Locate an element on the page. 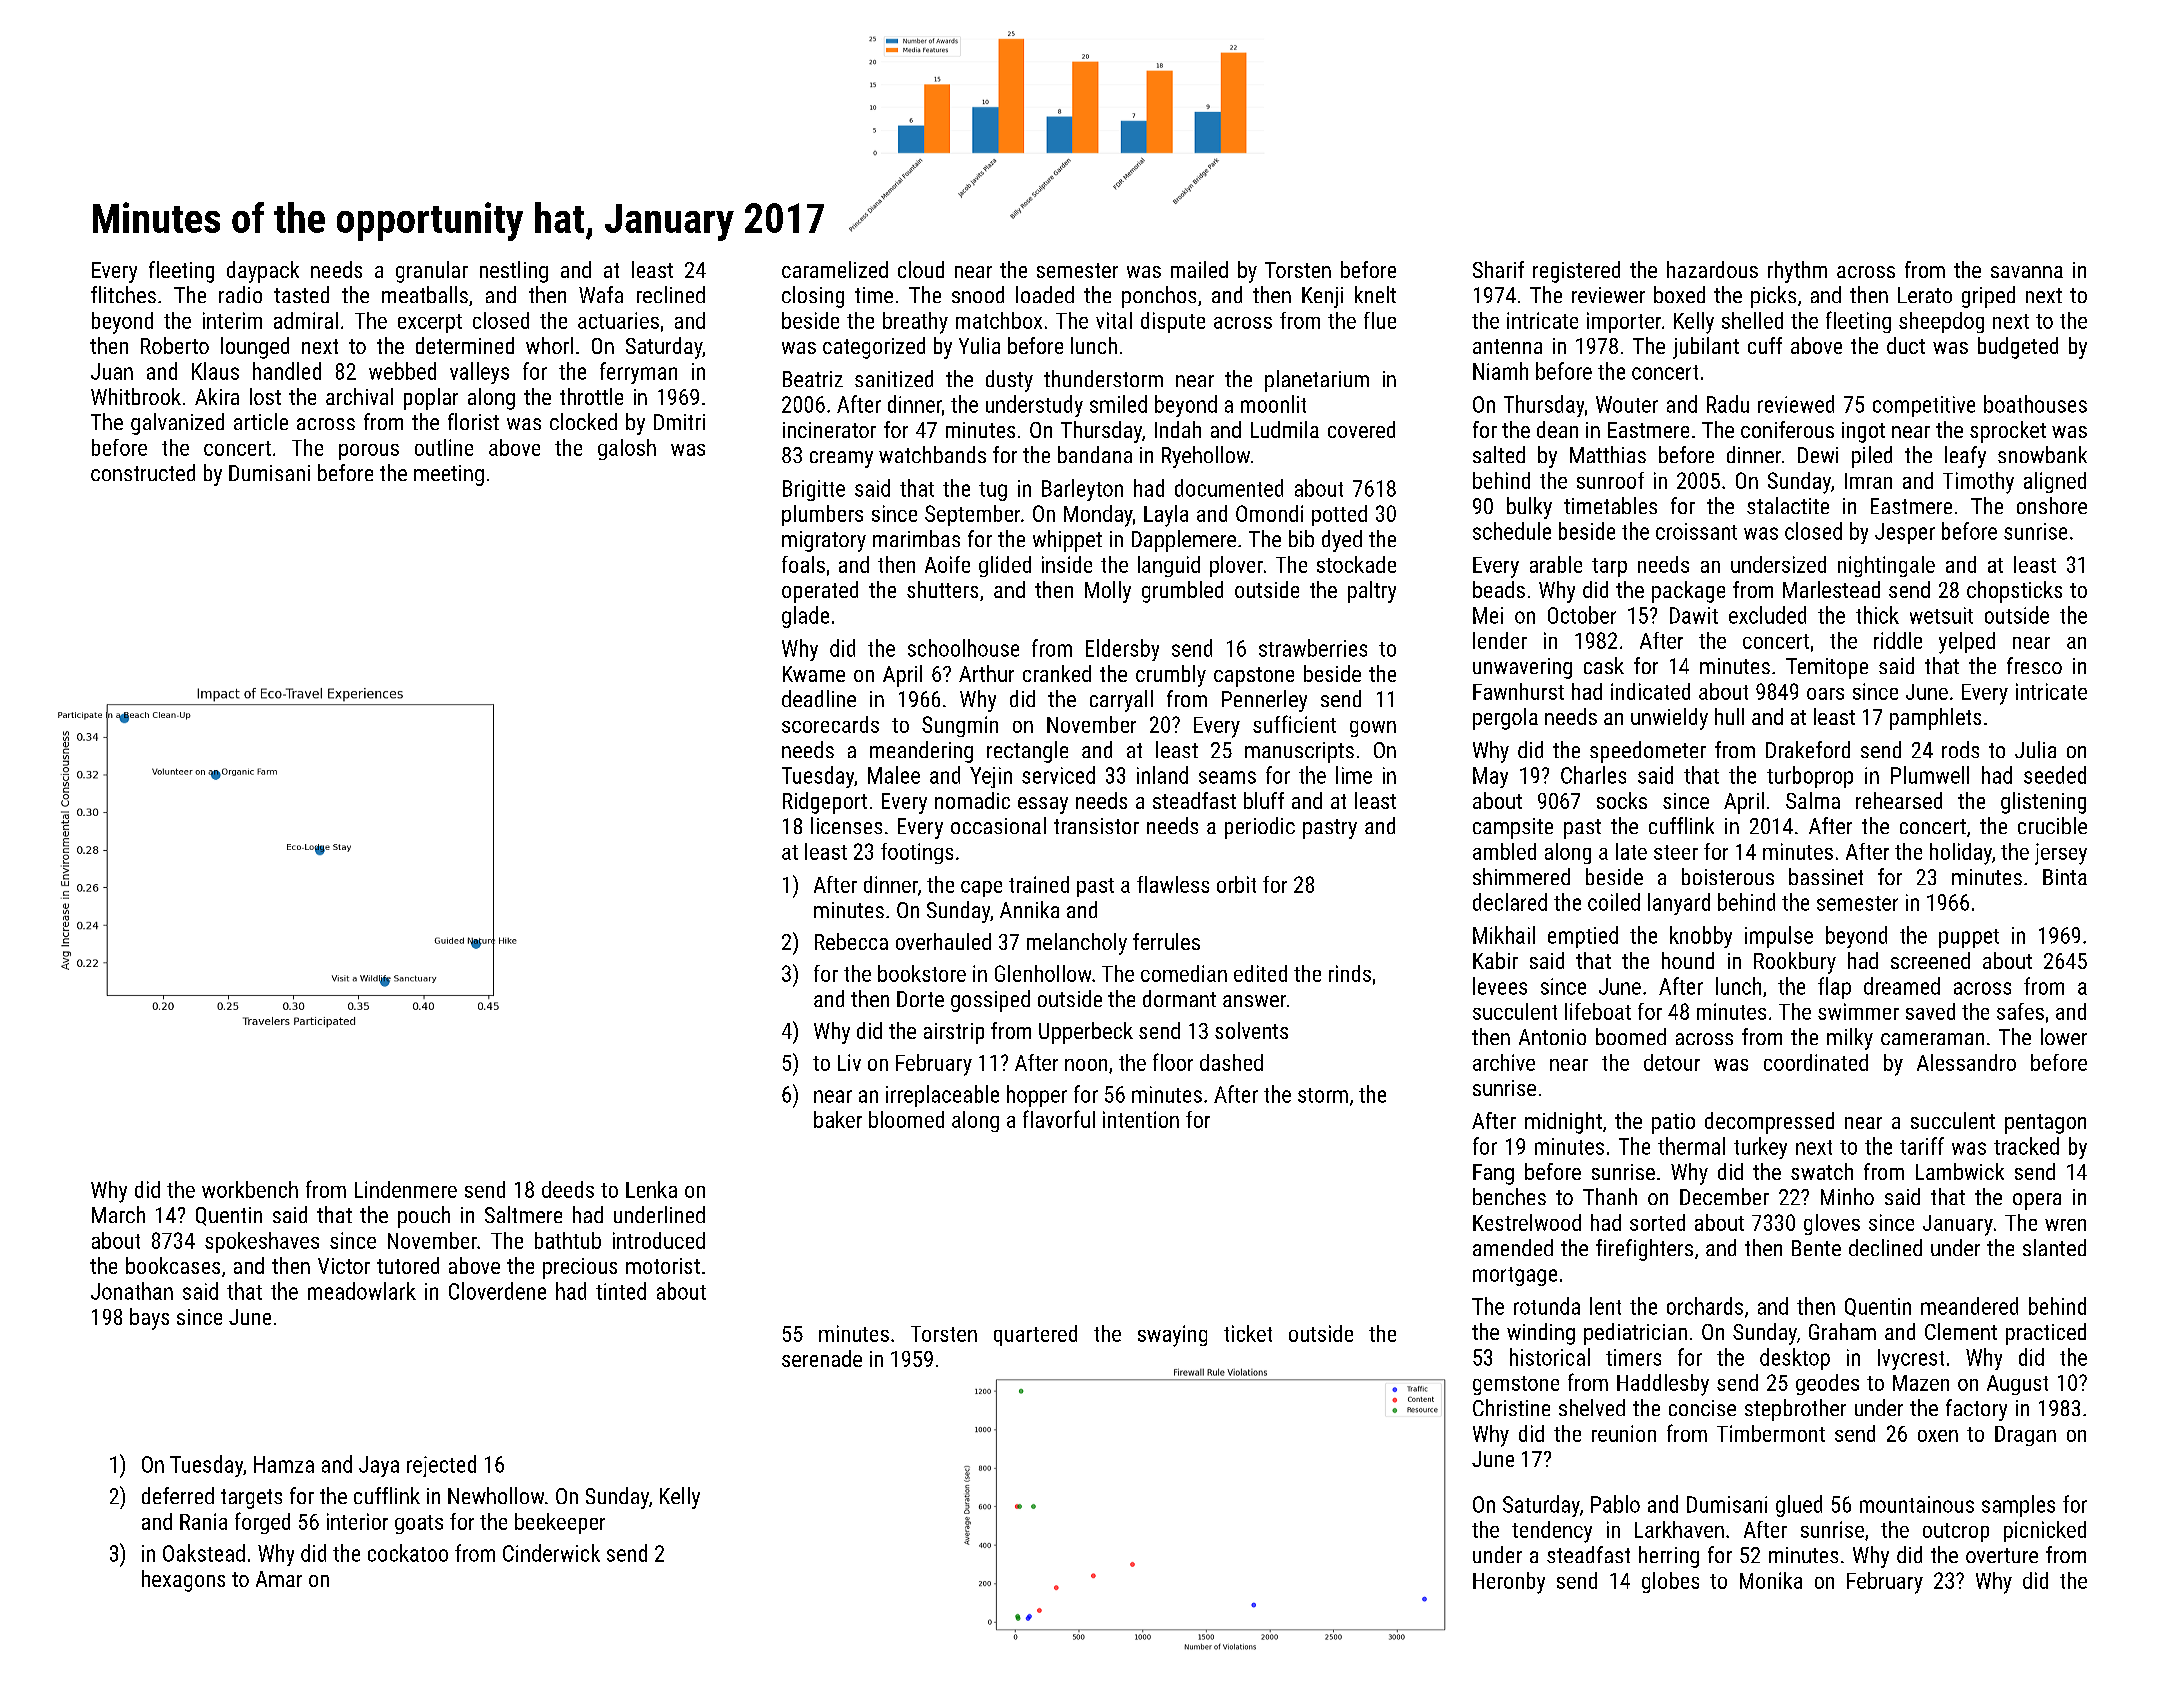 Image resolution: width=2178 pixels, height=1683 pixels. rotunda is located at coordinates (1547, 1306).
